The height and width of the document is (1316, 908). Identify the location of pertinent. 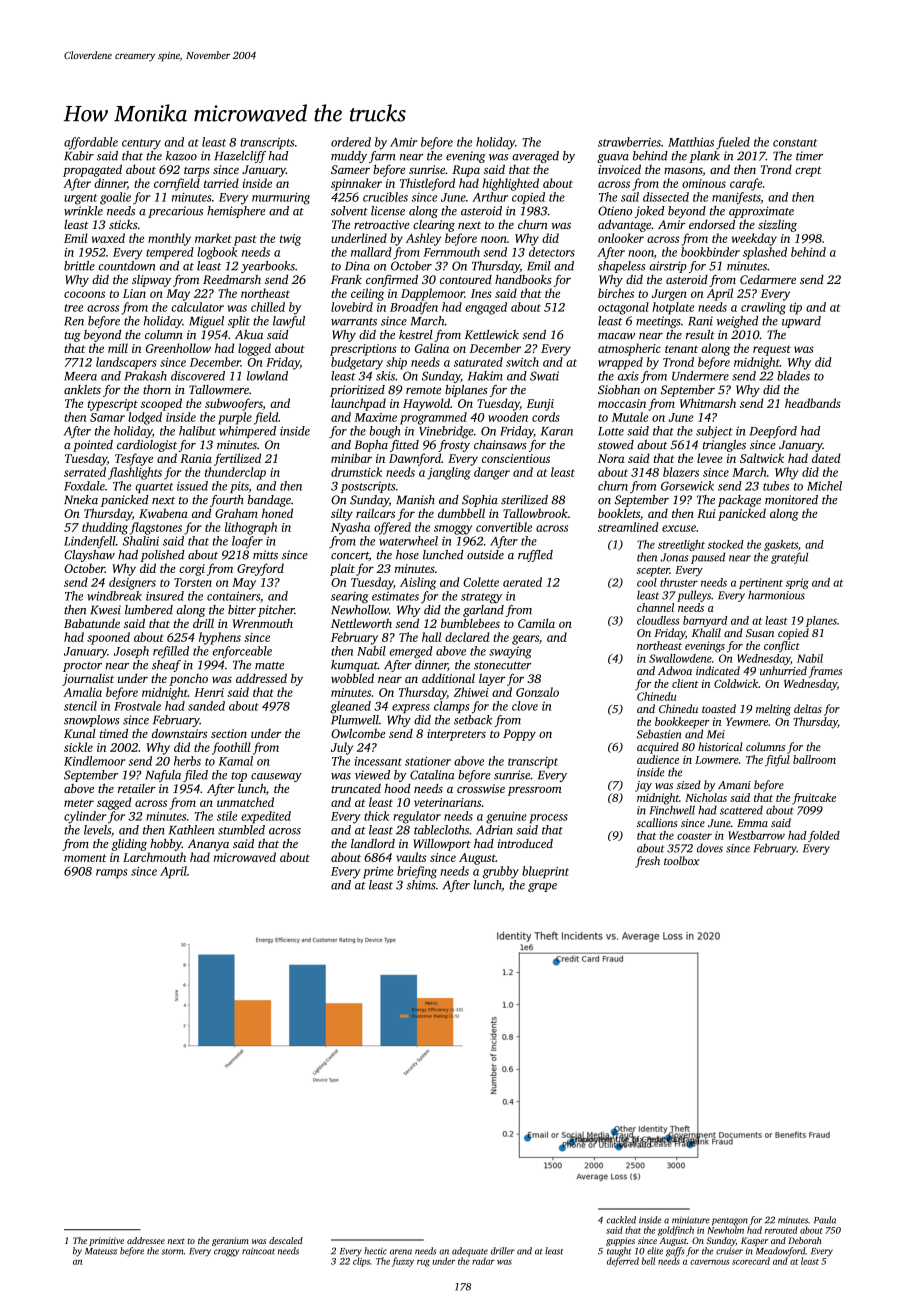
(761, 583).
